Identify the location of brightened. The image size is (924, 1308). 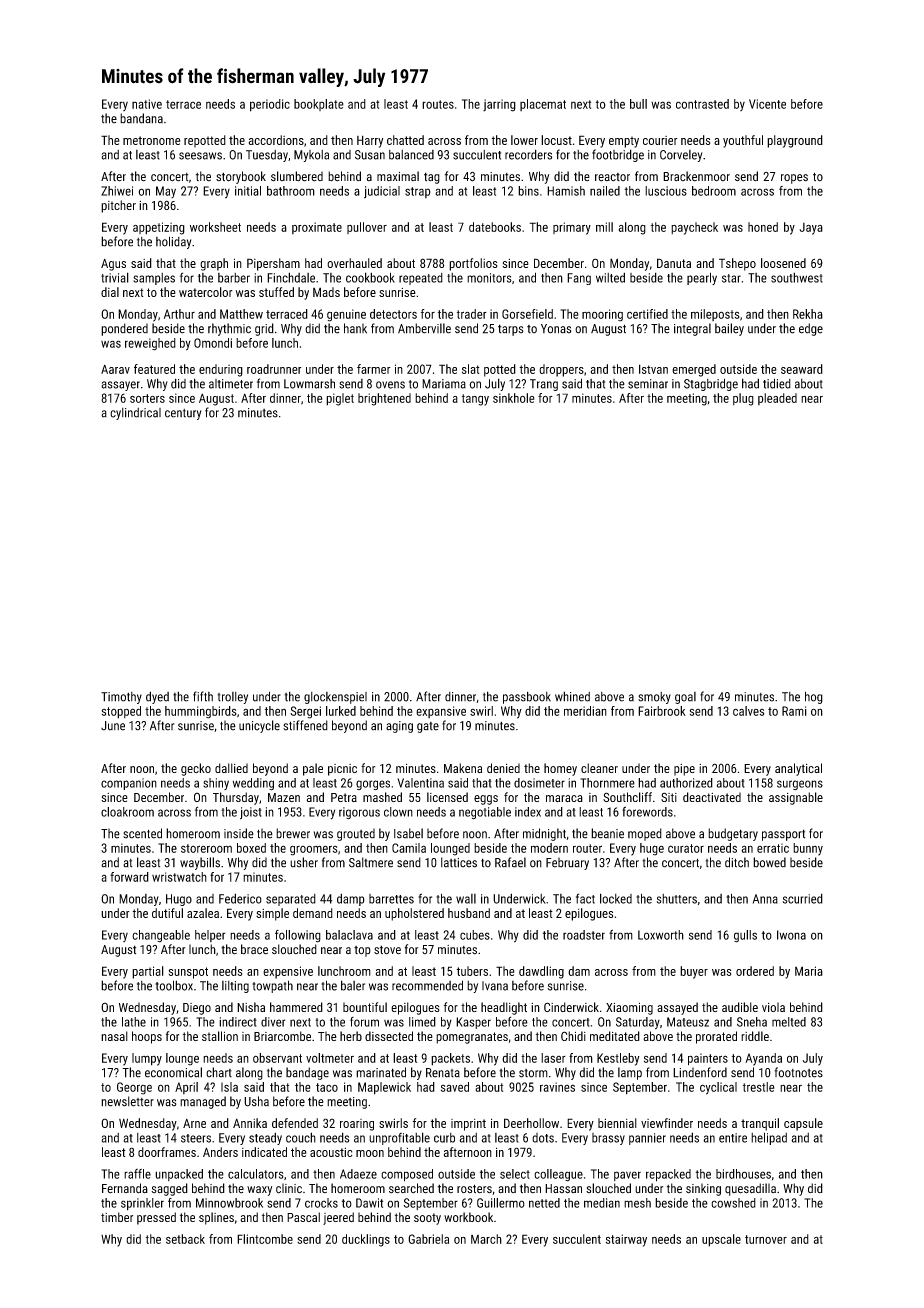
(384, 399).
